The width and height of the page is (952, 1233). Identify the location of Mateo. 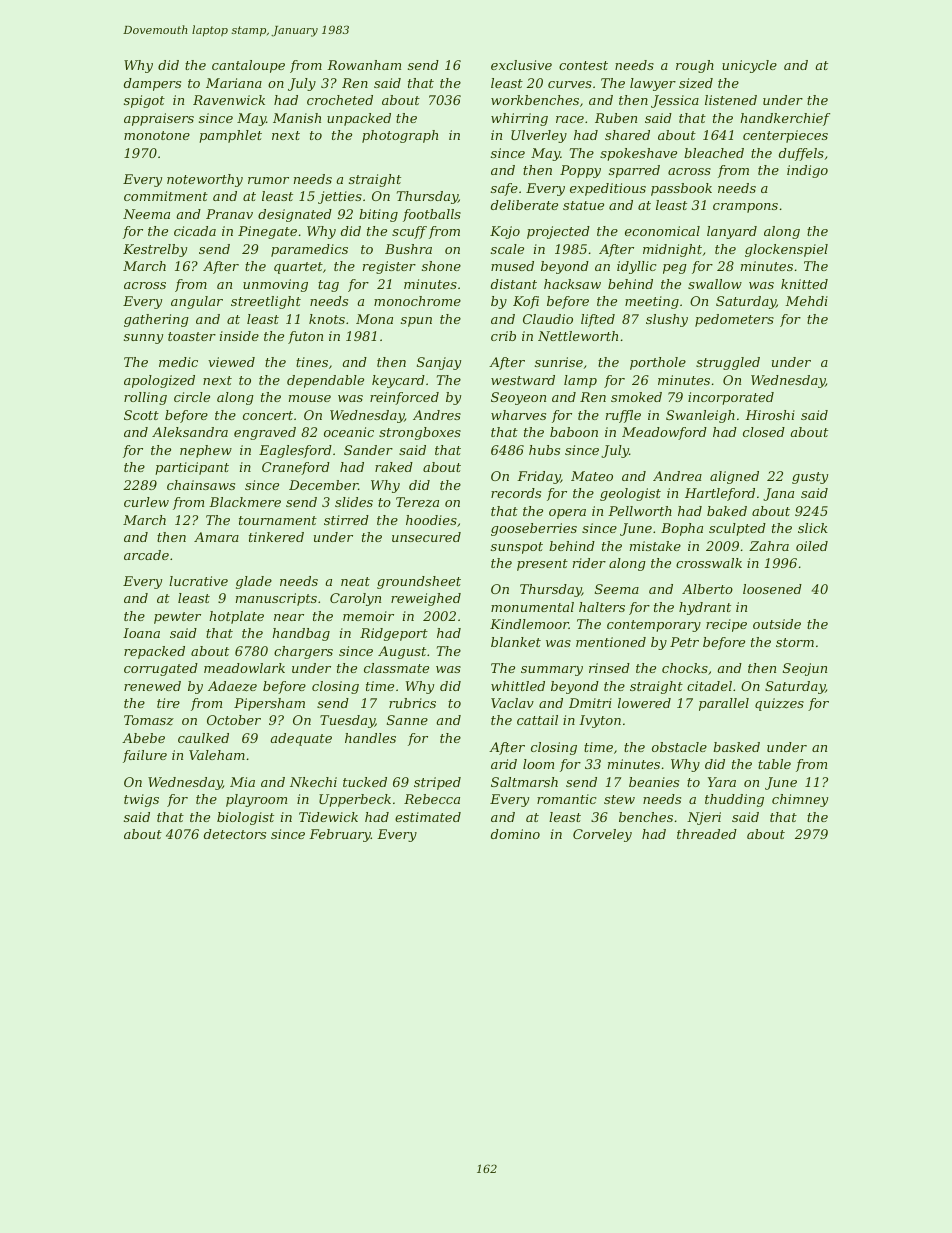
(592, 476).
